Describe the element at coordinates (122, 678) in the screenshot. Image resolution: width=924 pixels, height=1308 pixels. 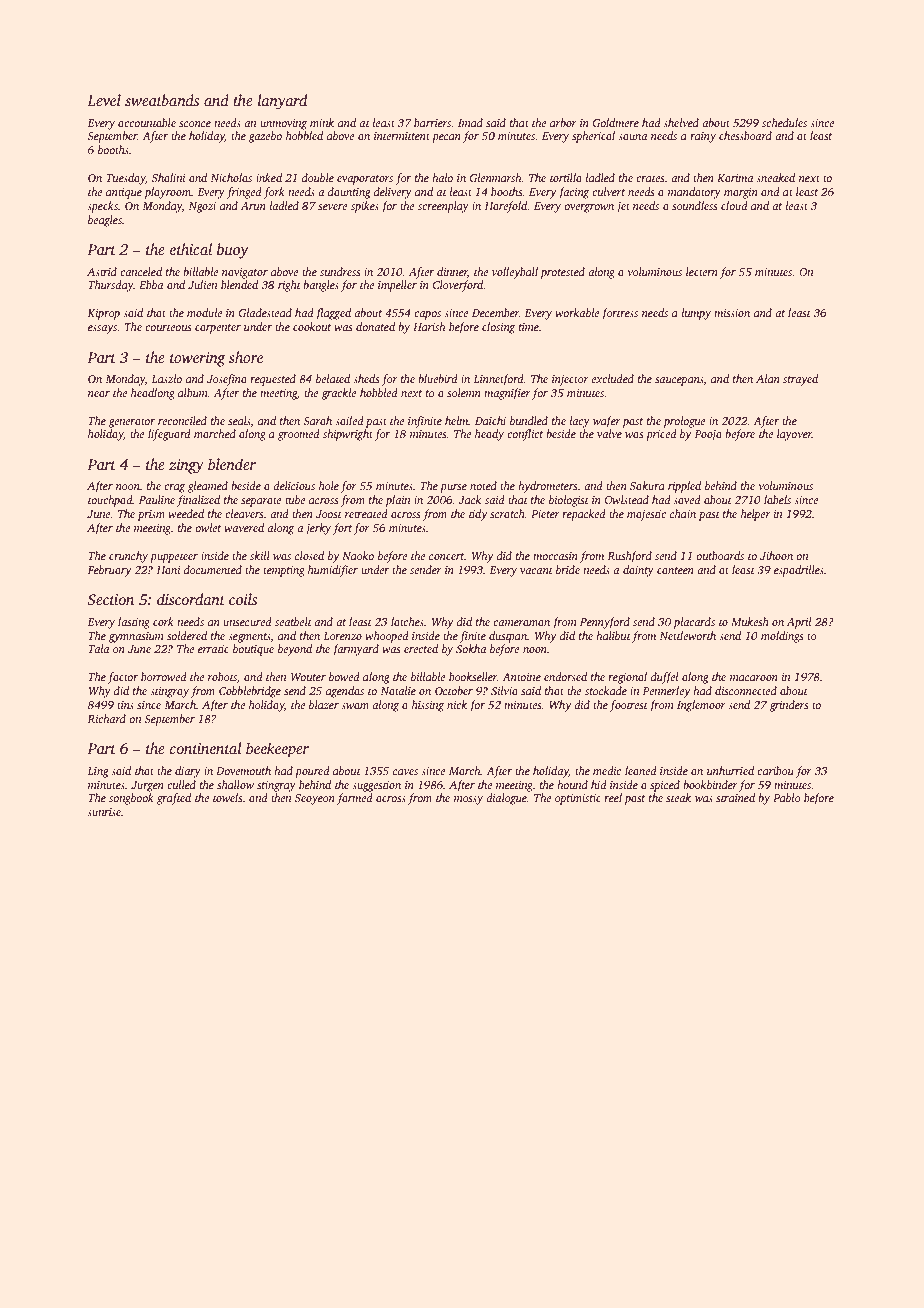
I see `factor` at that location.
